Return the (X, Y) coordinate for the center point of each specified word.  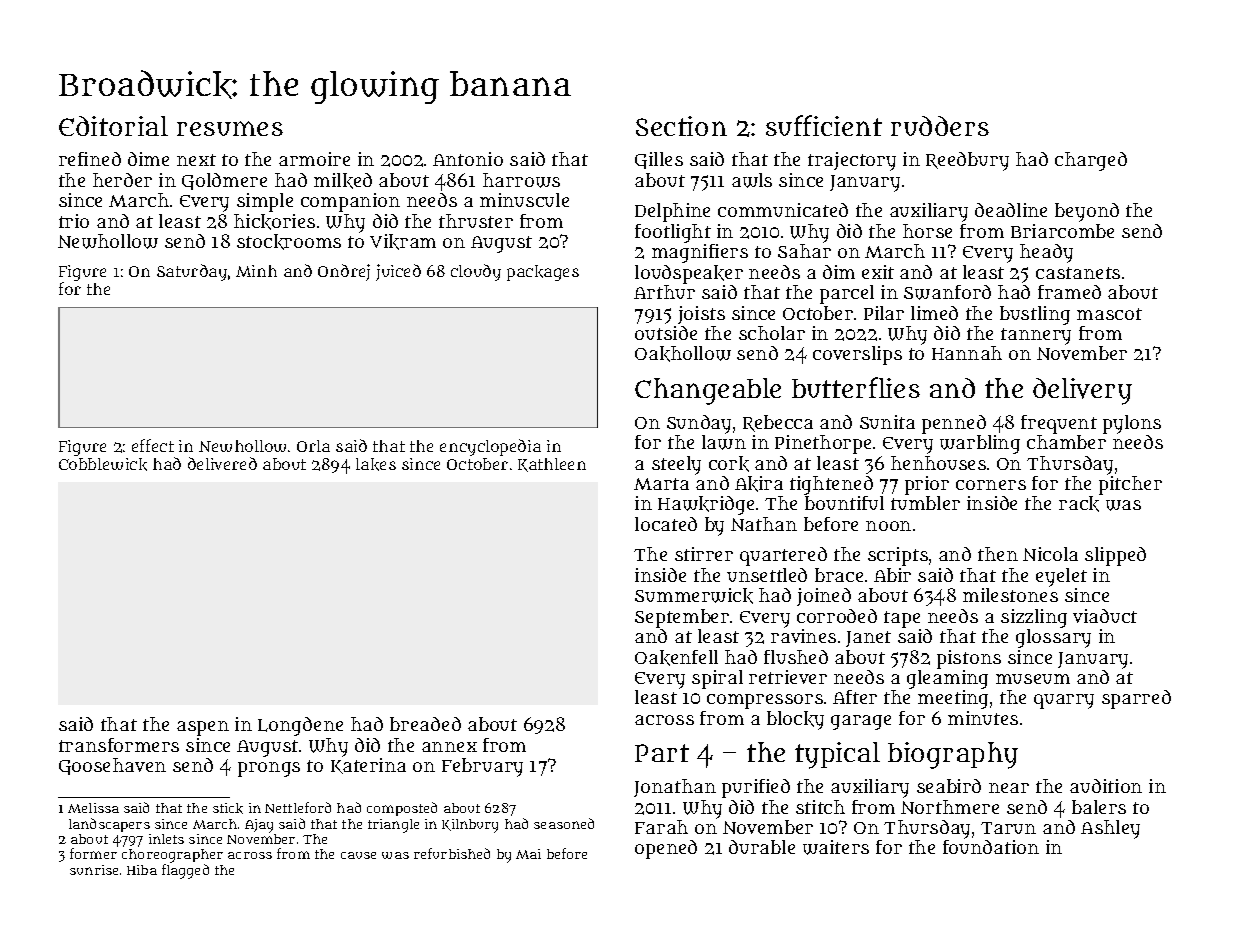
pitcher (1130, 485)
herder (122, 180)
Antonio (468, 159)
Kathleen (552, 465)
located (666, 524)
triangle (393, 826)
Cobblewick (103, 464)
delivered (222, 463)
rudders (940, 126)
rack (1079, 504)
